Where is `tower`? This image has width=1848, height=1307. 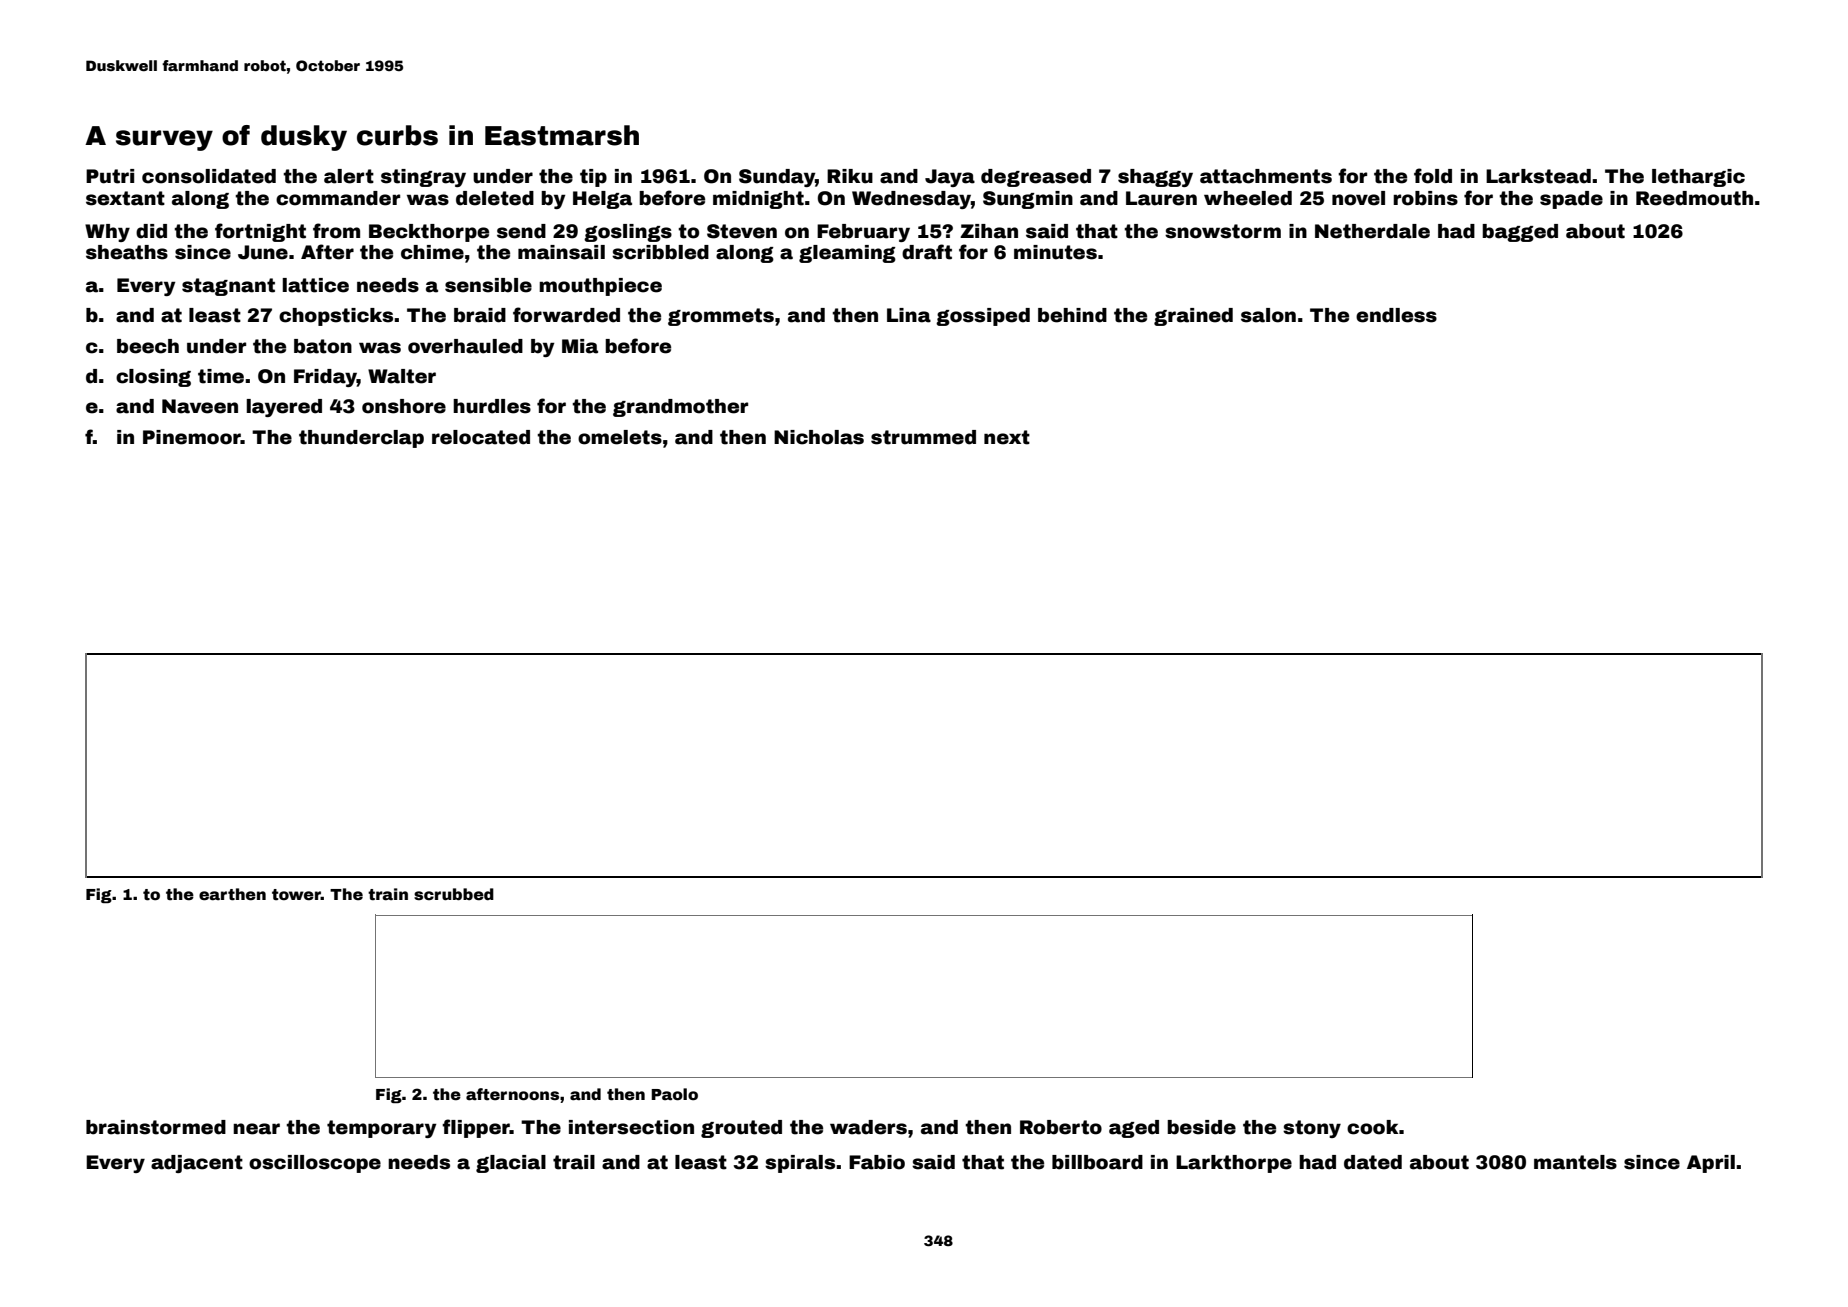
tower is located at coordinates (296, 895).
